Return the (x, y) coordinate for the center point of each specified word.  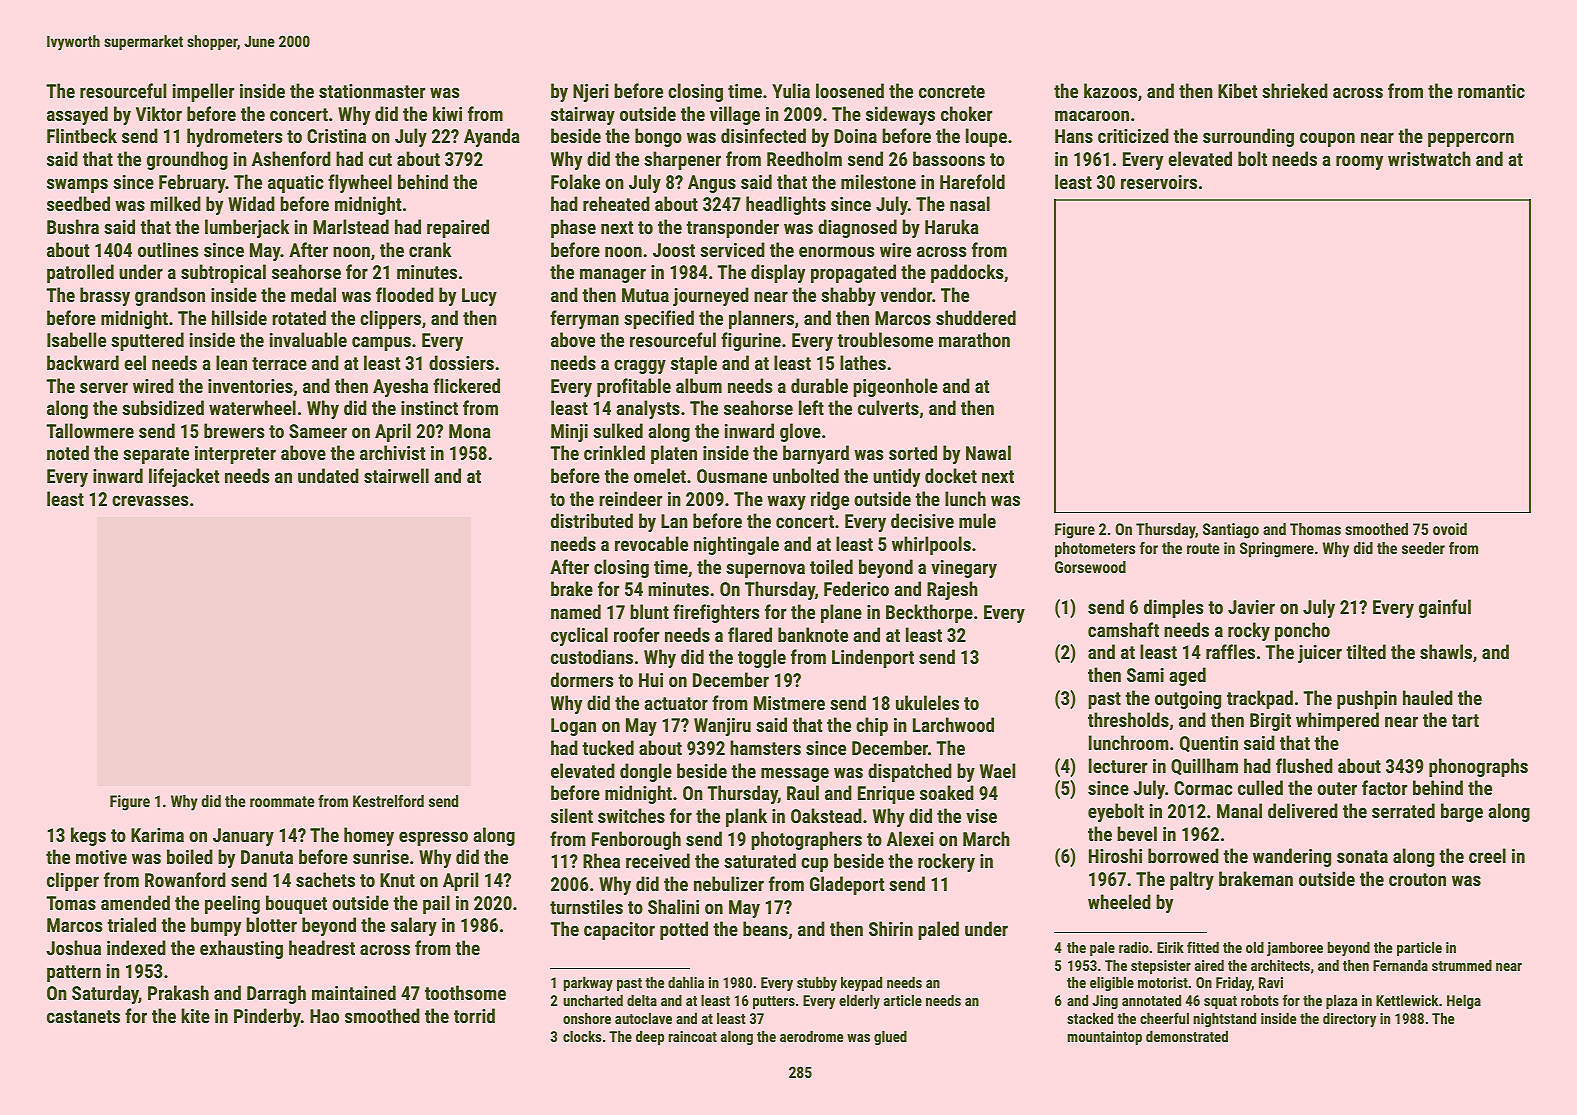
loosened (850, 90)
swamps (77, 185)
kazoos (1110, 90)
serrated (1403, 810)
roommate (282, 801)
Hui (651, 680)
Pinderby (267, 1017)
